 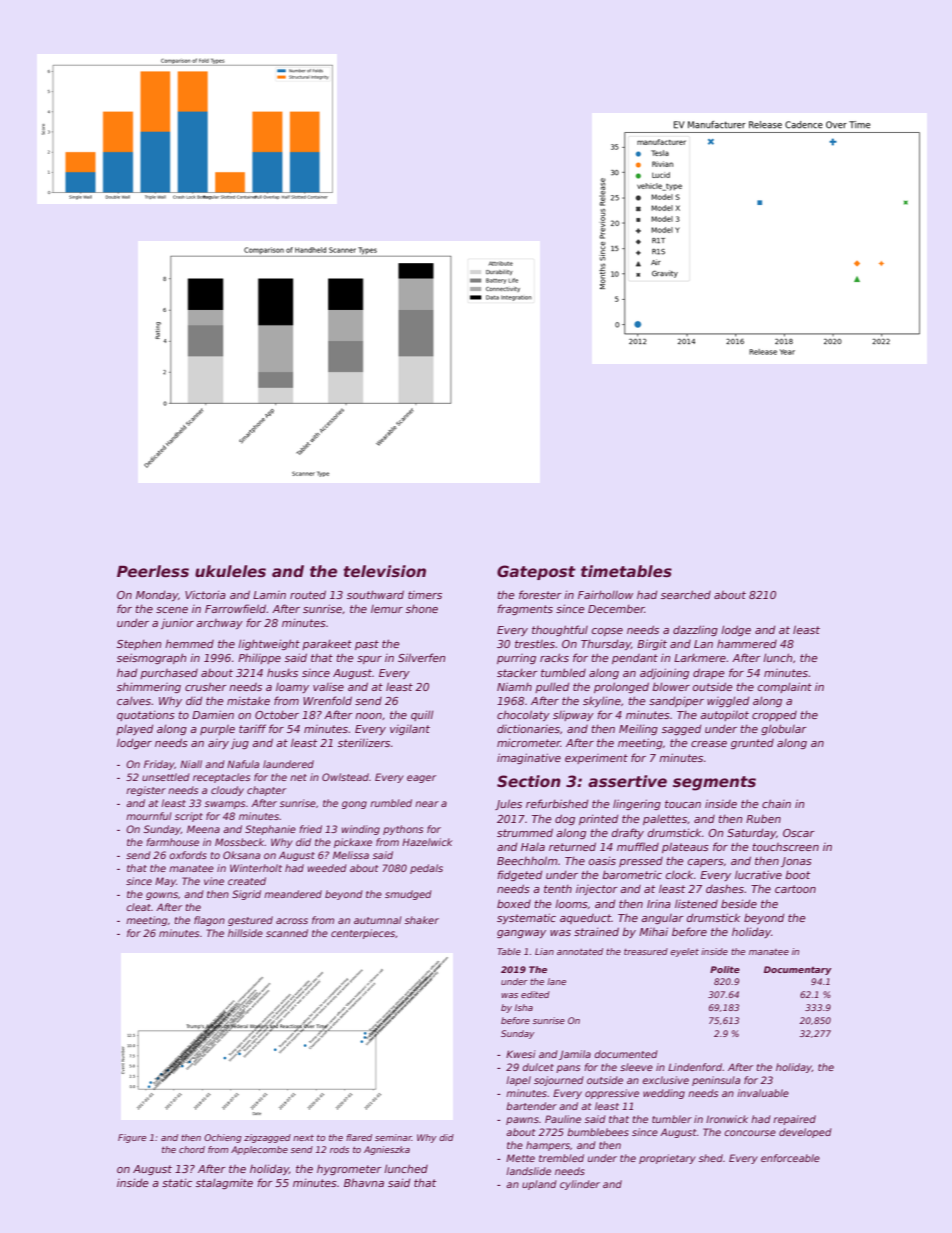 What do you see at coordinates (422, 920) in the page?
I see `shaker` at bounding box center [422, 920].
